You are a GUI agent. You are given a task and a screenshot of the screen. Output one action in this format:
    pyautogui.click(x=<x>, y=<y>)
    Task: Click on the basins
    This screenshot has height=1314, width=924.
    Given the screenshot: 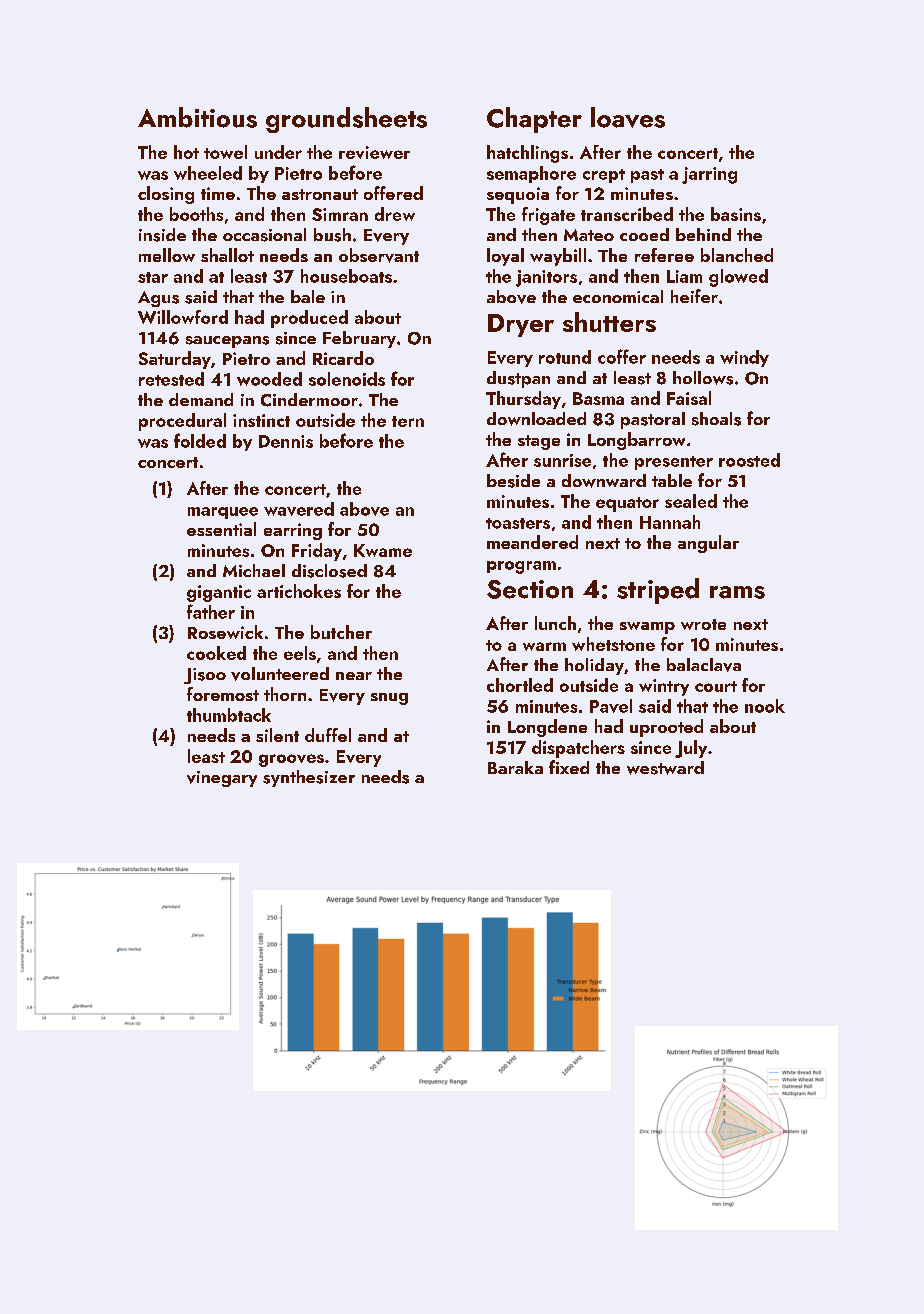 What is the action you would take?
    pyautogui.click(x=736, y=214)
